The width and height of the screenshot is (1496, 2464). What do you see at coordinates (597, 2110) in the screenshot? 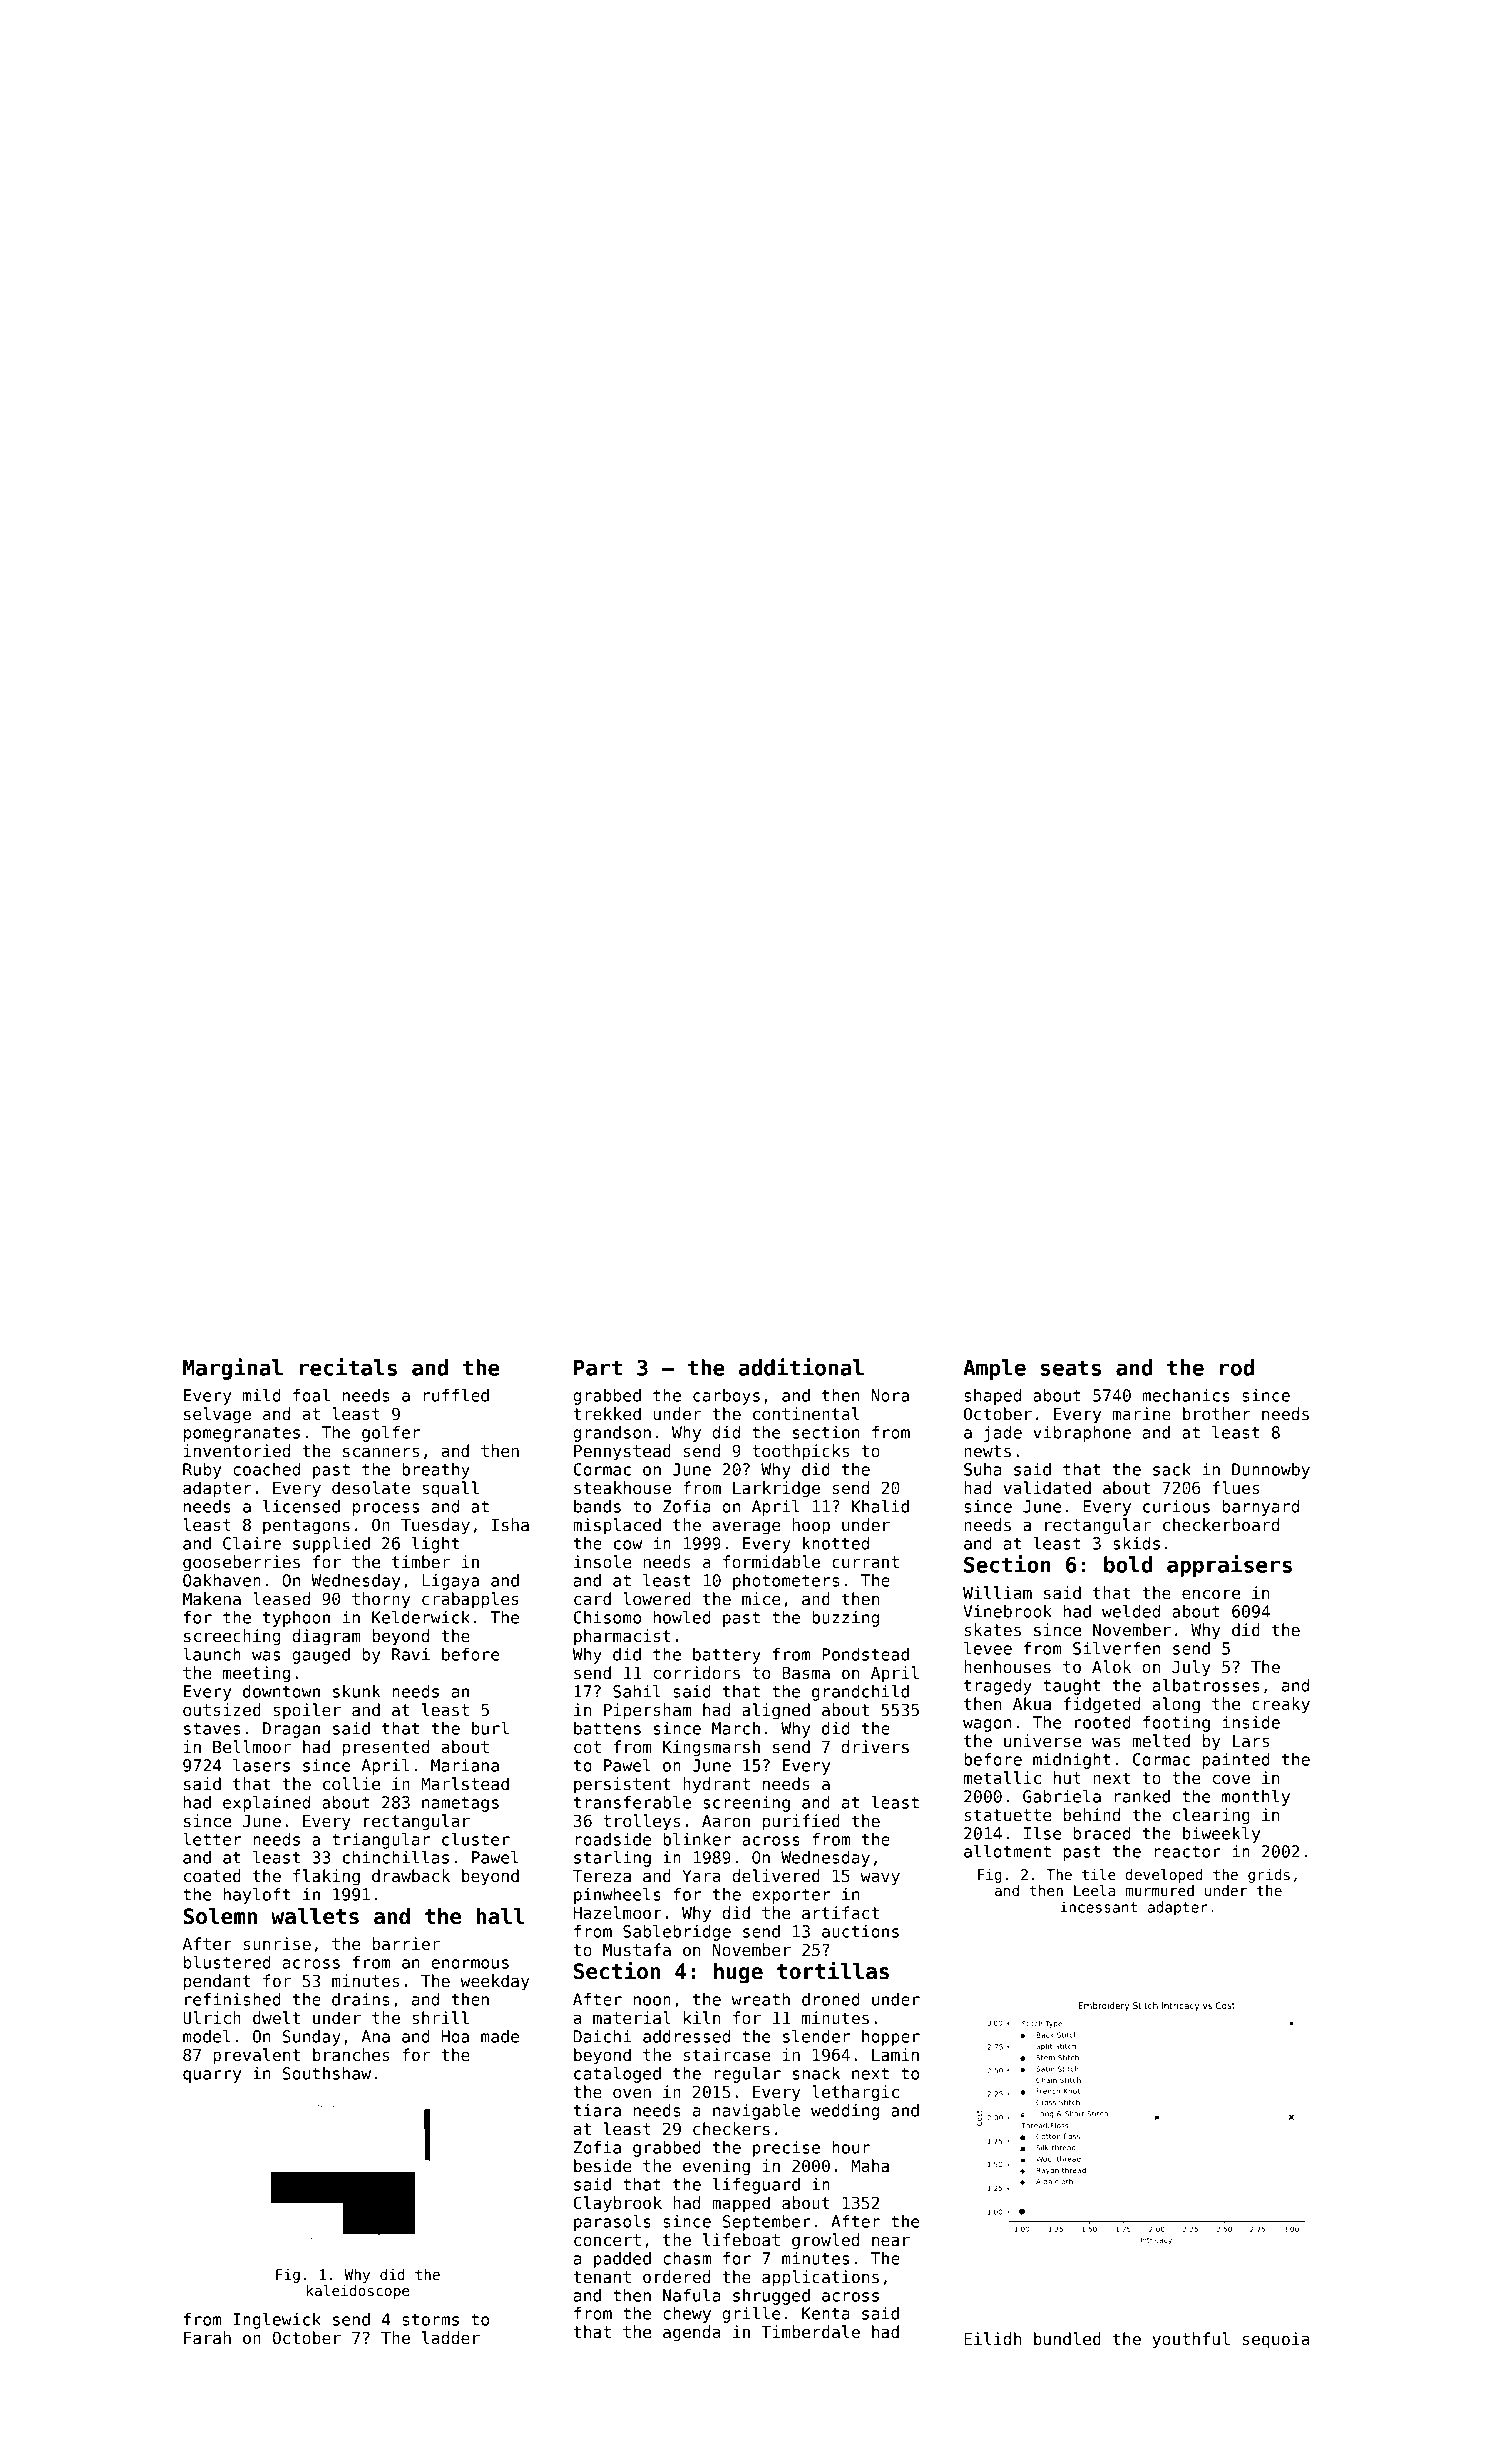
I see `tiara` at bounding box center [597, 2110].
